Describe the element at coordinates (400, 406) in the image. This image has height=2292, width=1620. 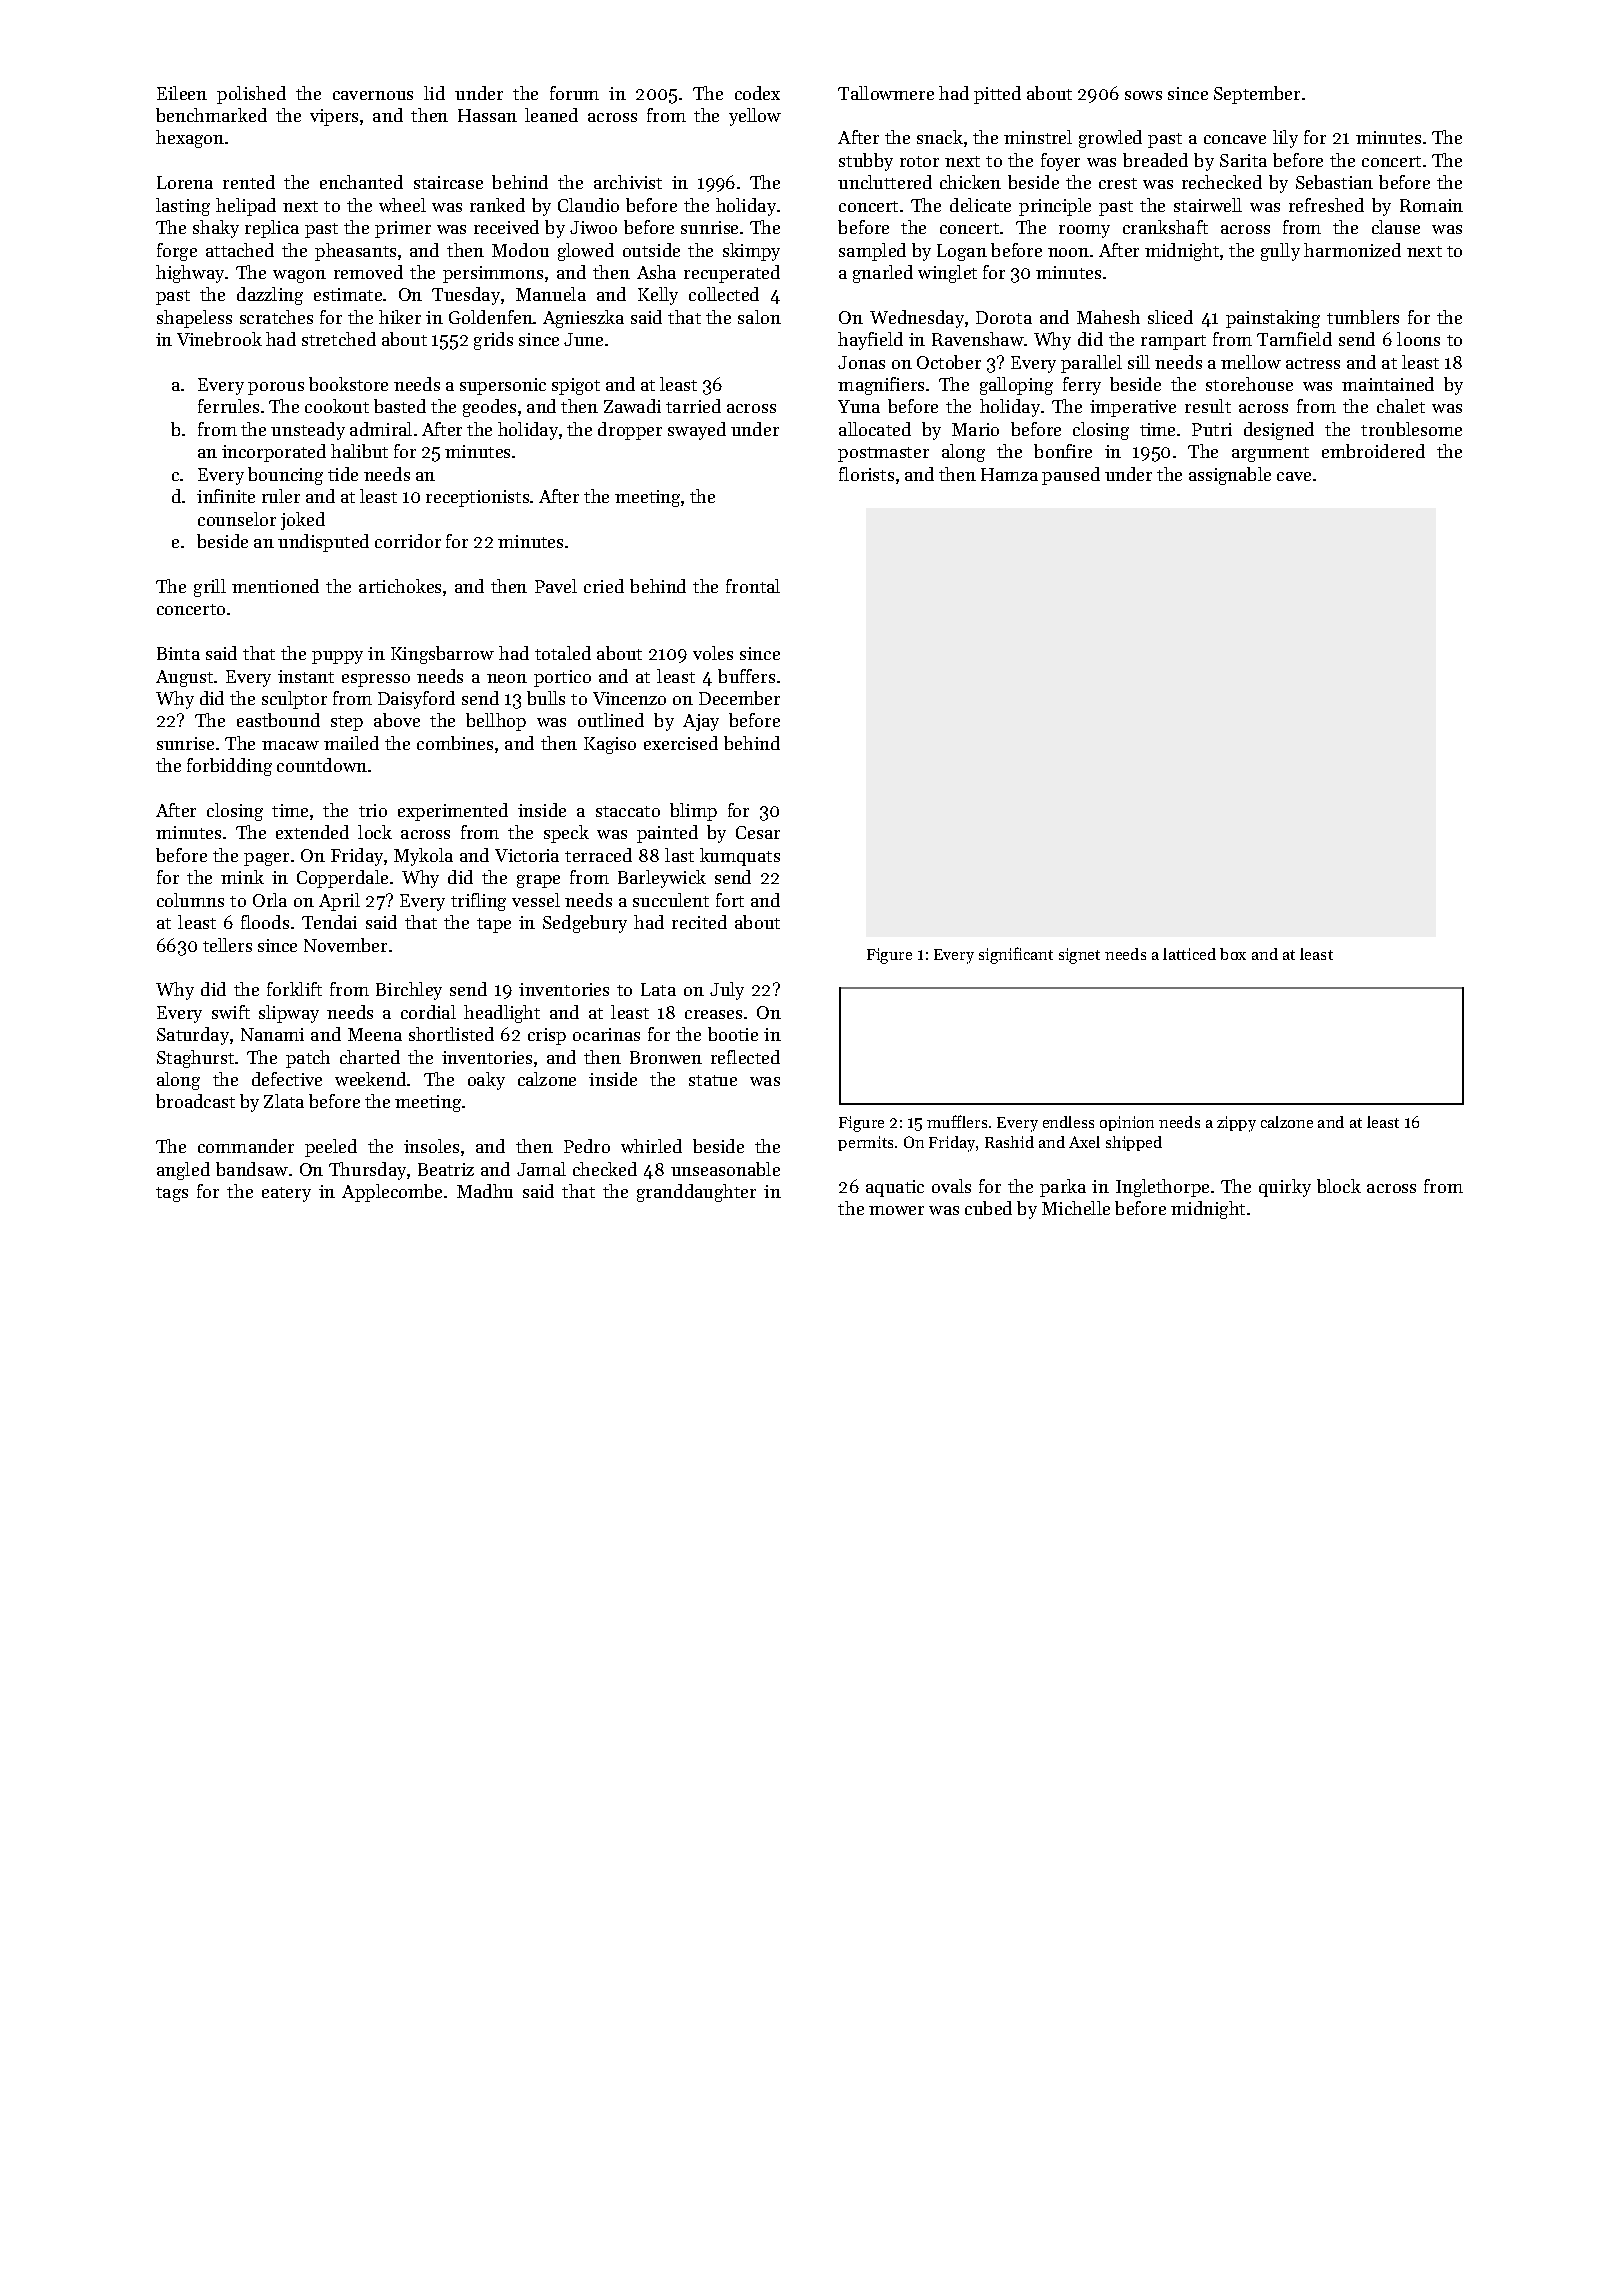
I see `basted` at that location.
